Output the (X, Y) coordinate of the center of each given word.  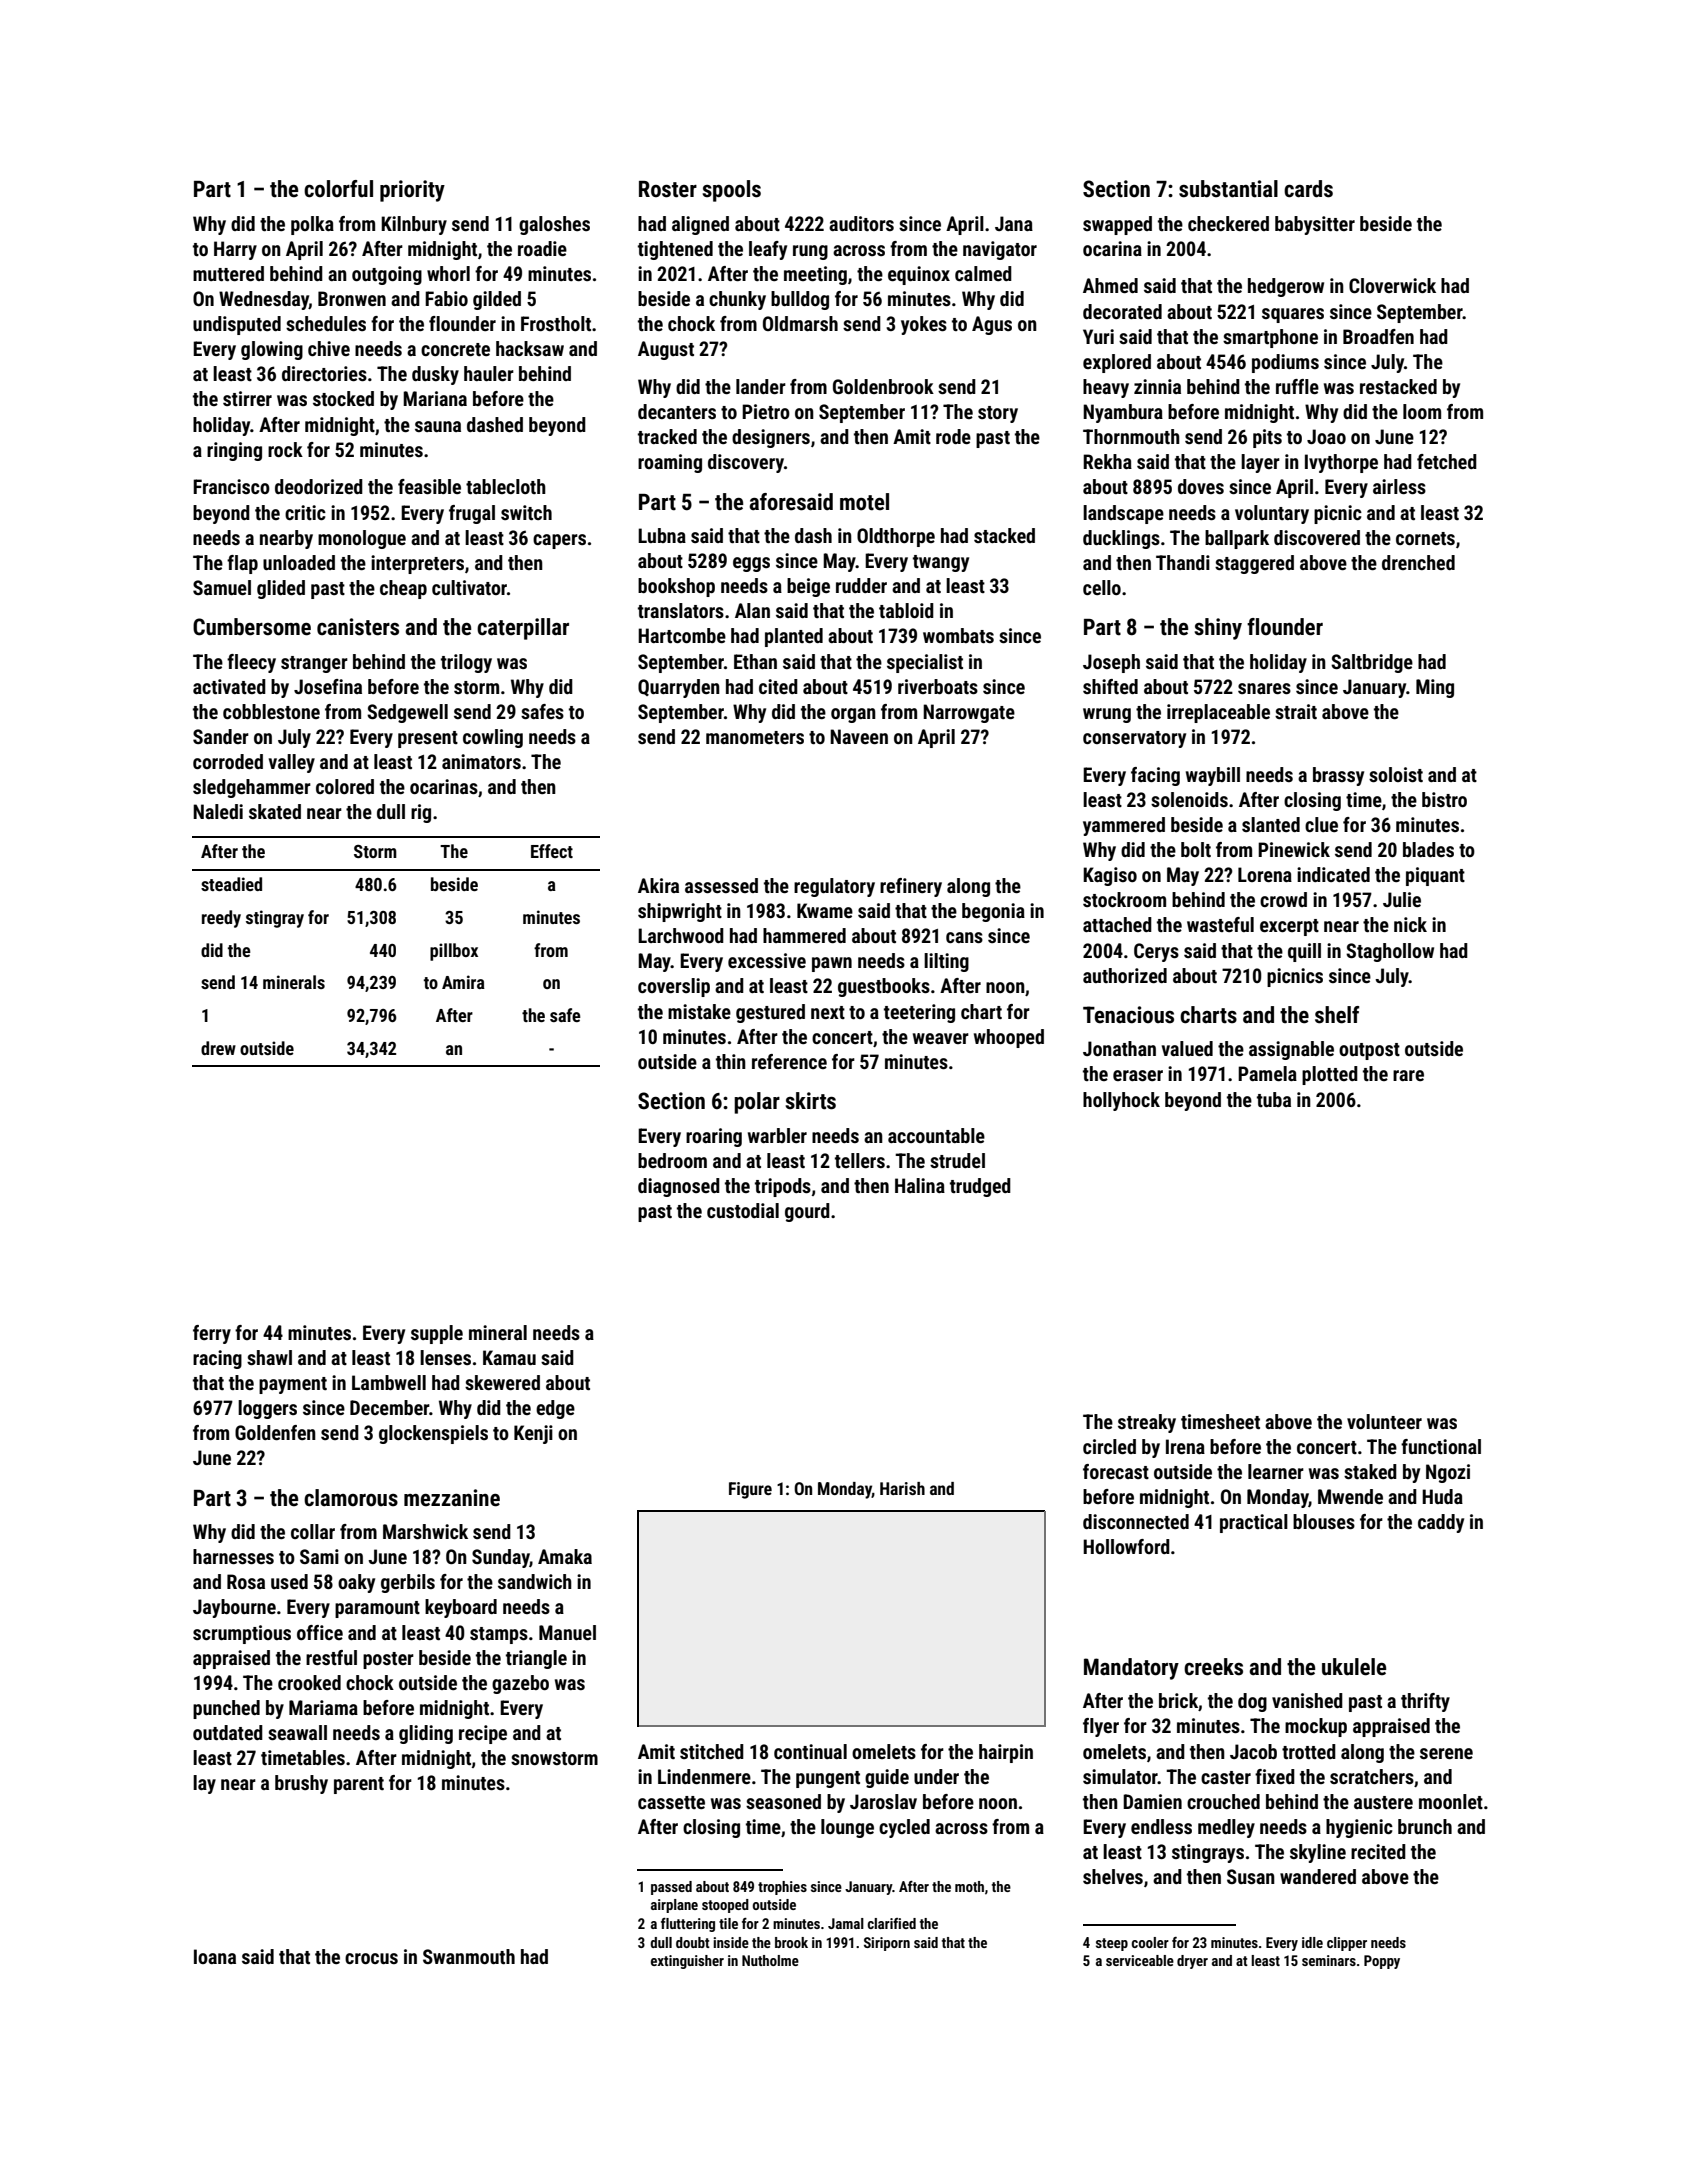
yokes (924, 325)
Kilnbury (414, 225)
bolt (1196, 849)
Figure (750, 1490)
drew (218, 1048)
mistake (699, 1011)
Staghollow (1390, 952)
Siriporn (887, 1944)
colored (345, 786)
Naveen (859, 736)
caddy (1441, 1523)
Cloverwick (1392, 285)
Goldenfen (275, 1432)
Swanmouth (469, 1956)
